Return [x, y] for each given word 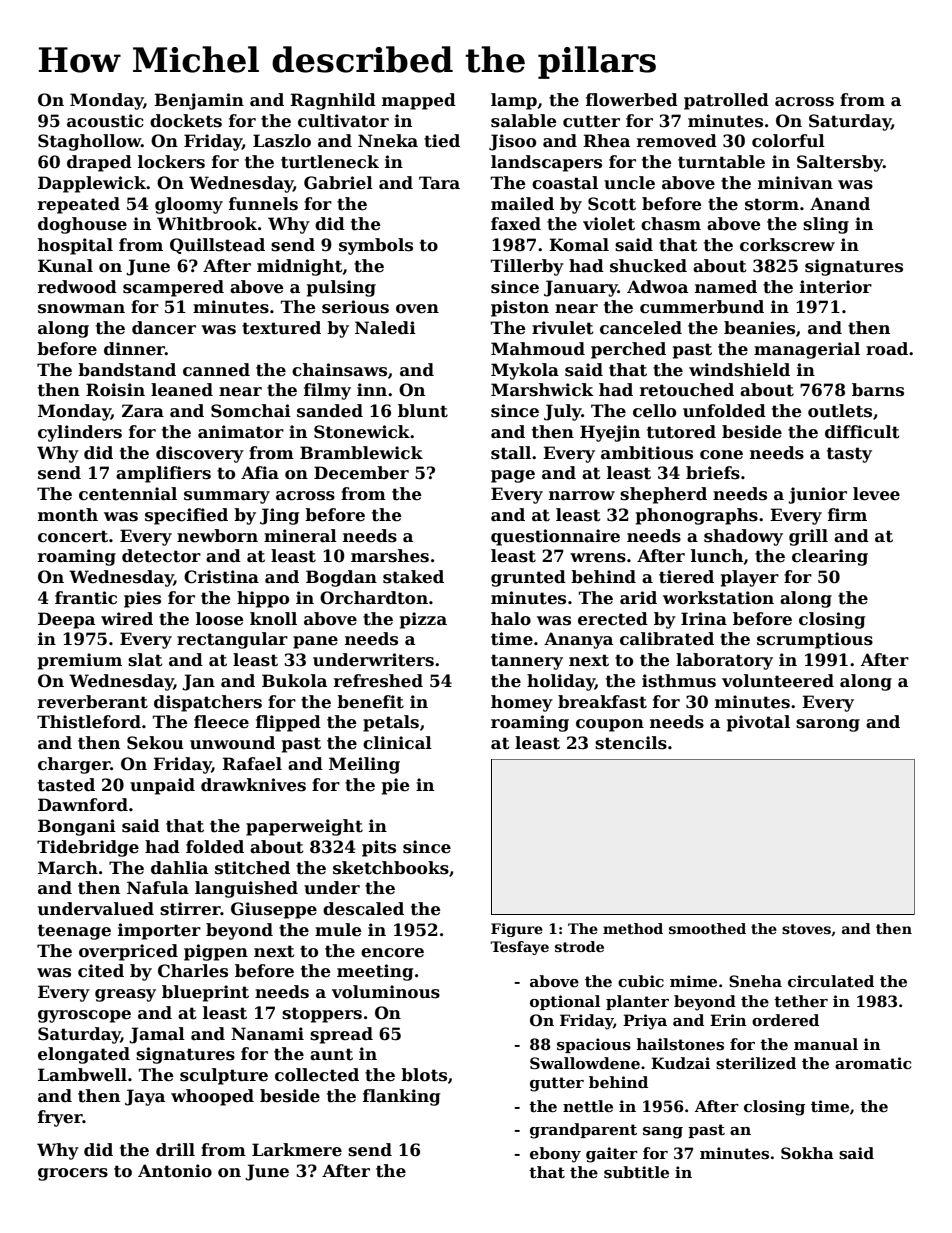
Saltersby [840, 163]
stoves [806, 929]
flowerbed [632, 100]
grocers [73, 1174]
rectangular [232, 640]
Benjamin [199, 101]
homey [522, 703]
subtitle [636, 1172]
